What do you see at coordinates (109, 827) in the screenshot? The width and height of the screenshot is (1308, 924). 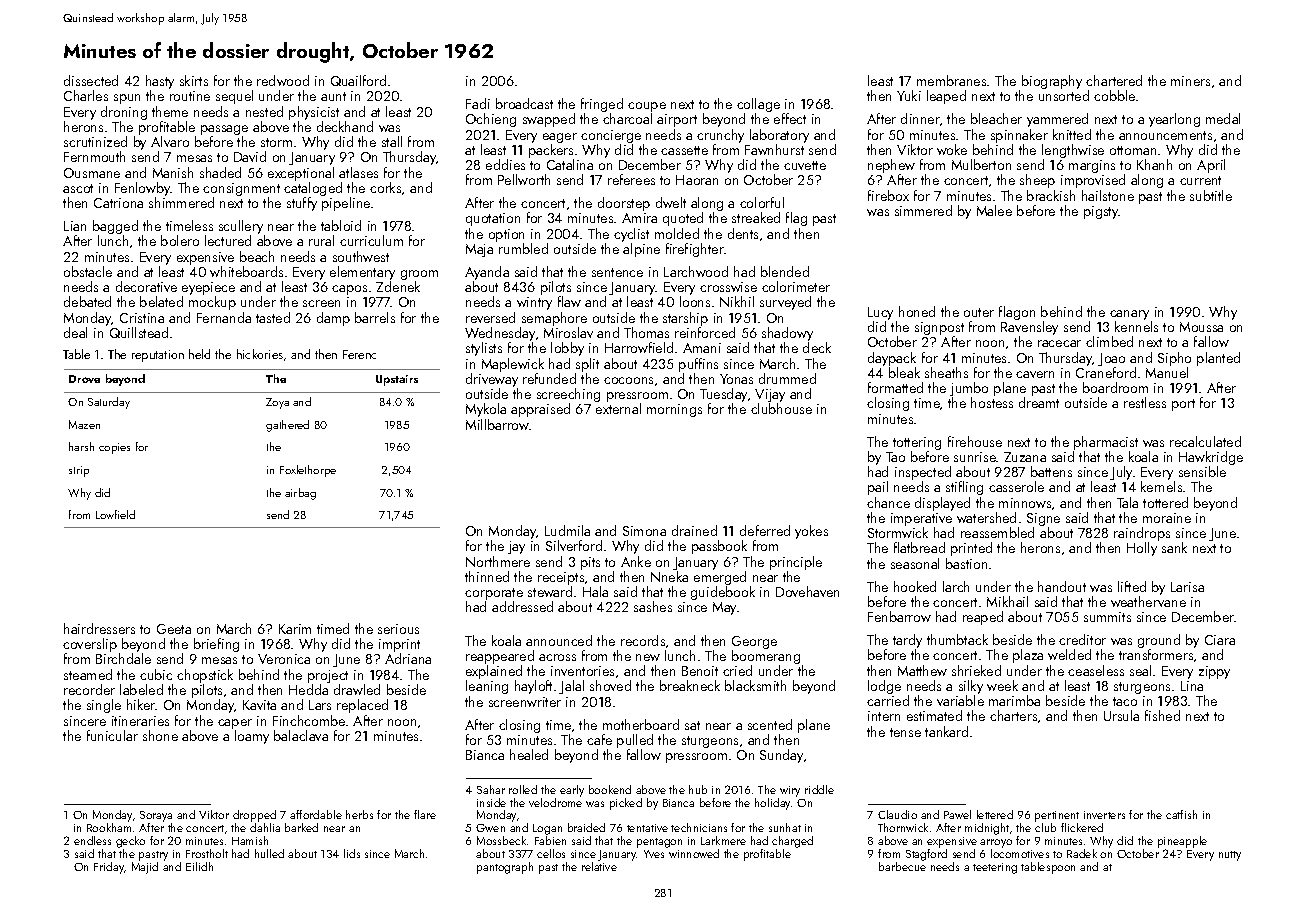 I see `Rookham` at bounding box center [109, 827].
